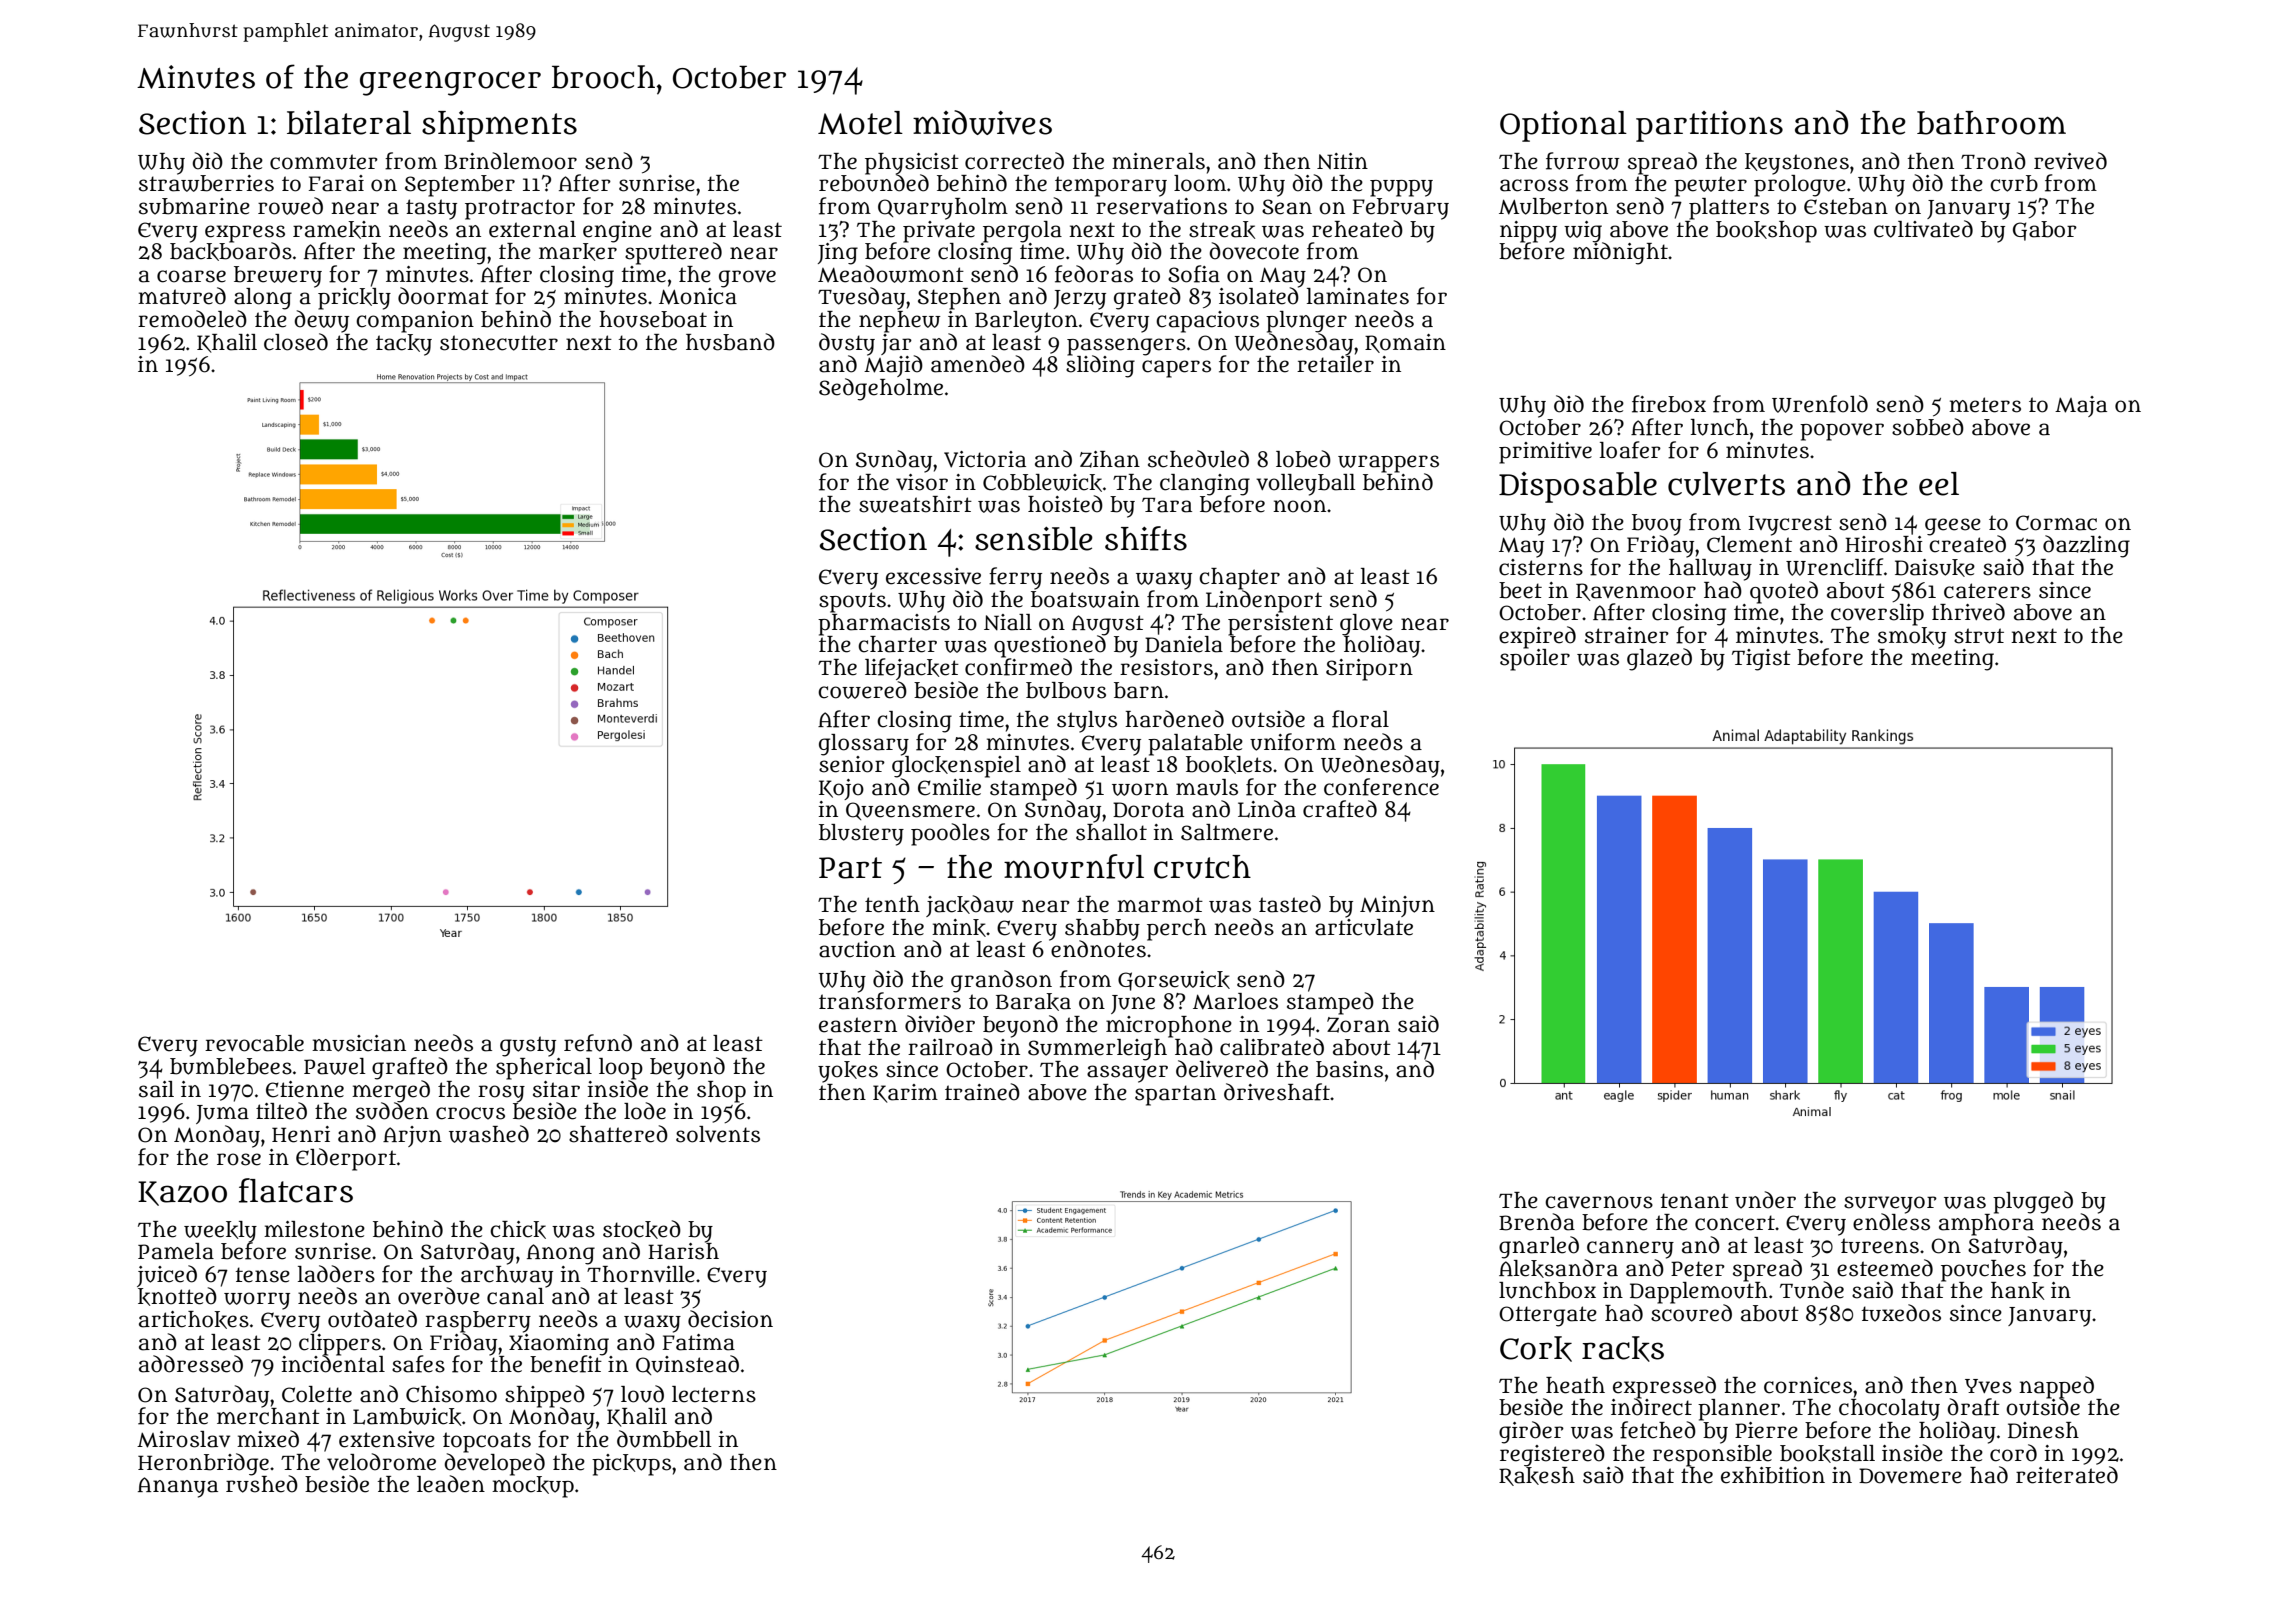  Describe the element at coordinates (860, 123) in the page. I see `Motel` at that location.
